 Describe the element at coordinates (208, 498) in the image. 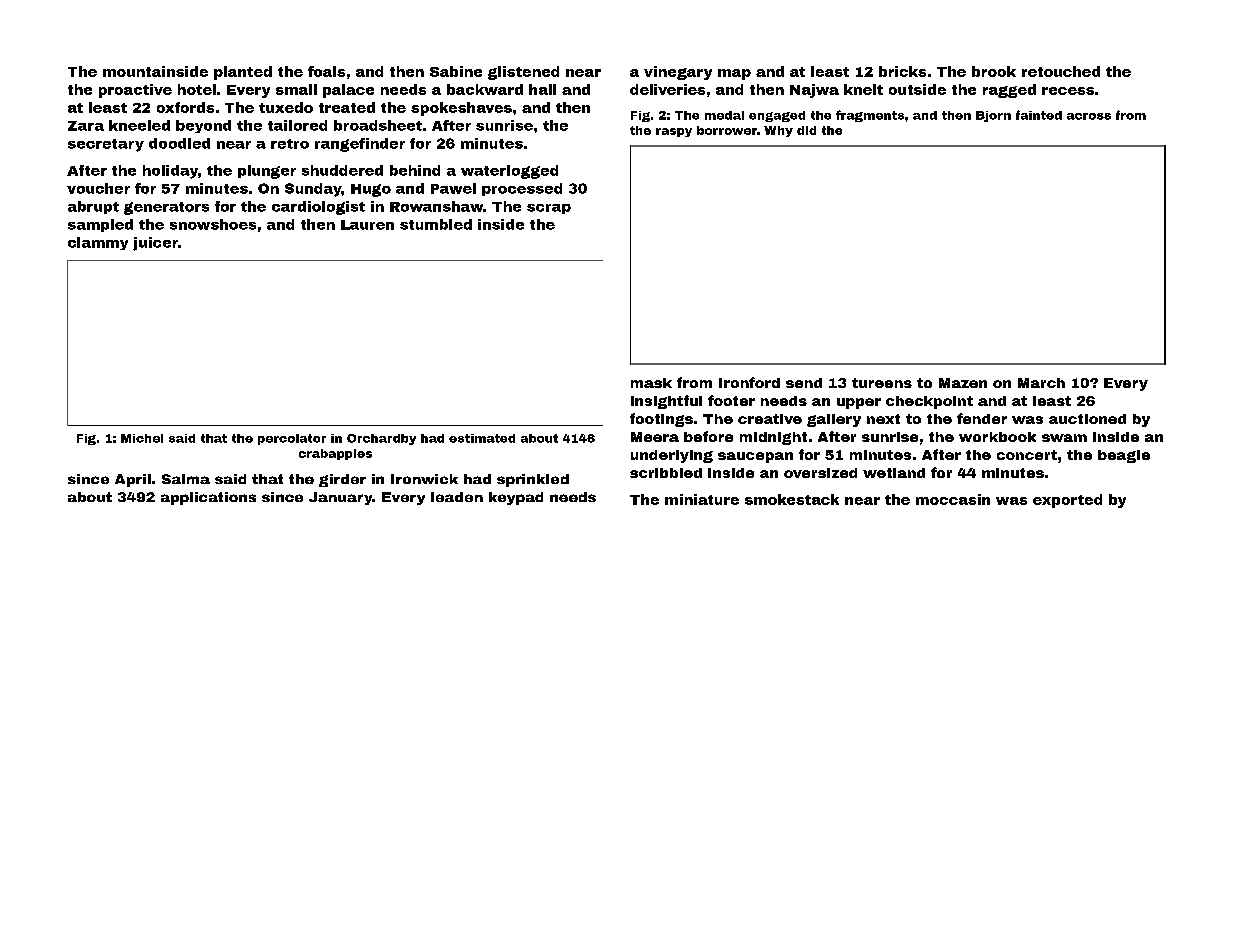

I see `applications` at that location.
